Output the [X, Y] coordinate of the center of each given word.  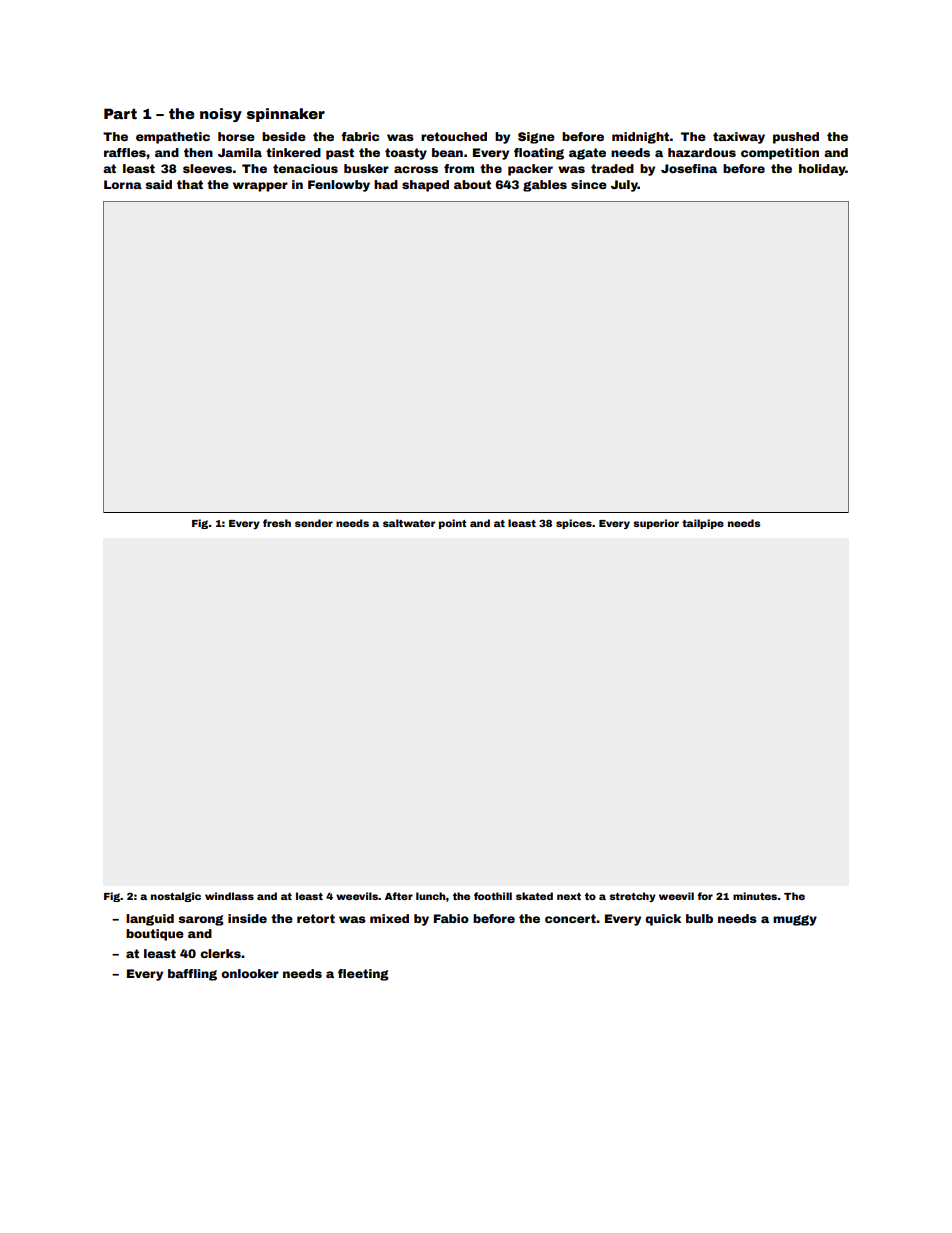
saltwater [409, 523]
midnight [640, 138]
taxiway [739, 138]
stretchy [632, 897]
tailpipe [703, 524]
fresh [277, 523]
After [399, 896]
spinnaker [286, 115]
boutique [155, 935]
